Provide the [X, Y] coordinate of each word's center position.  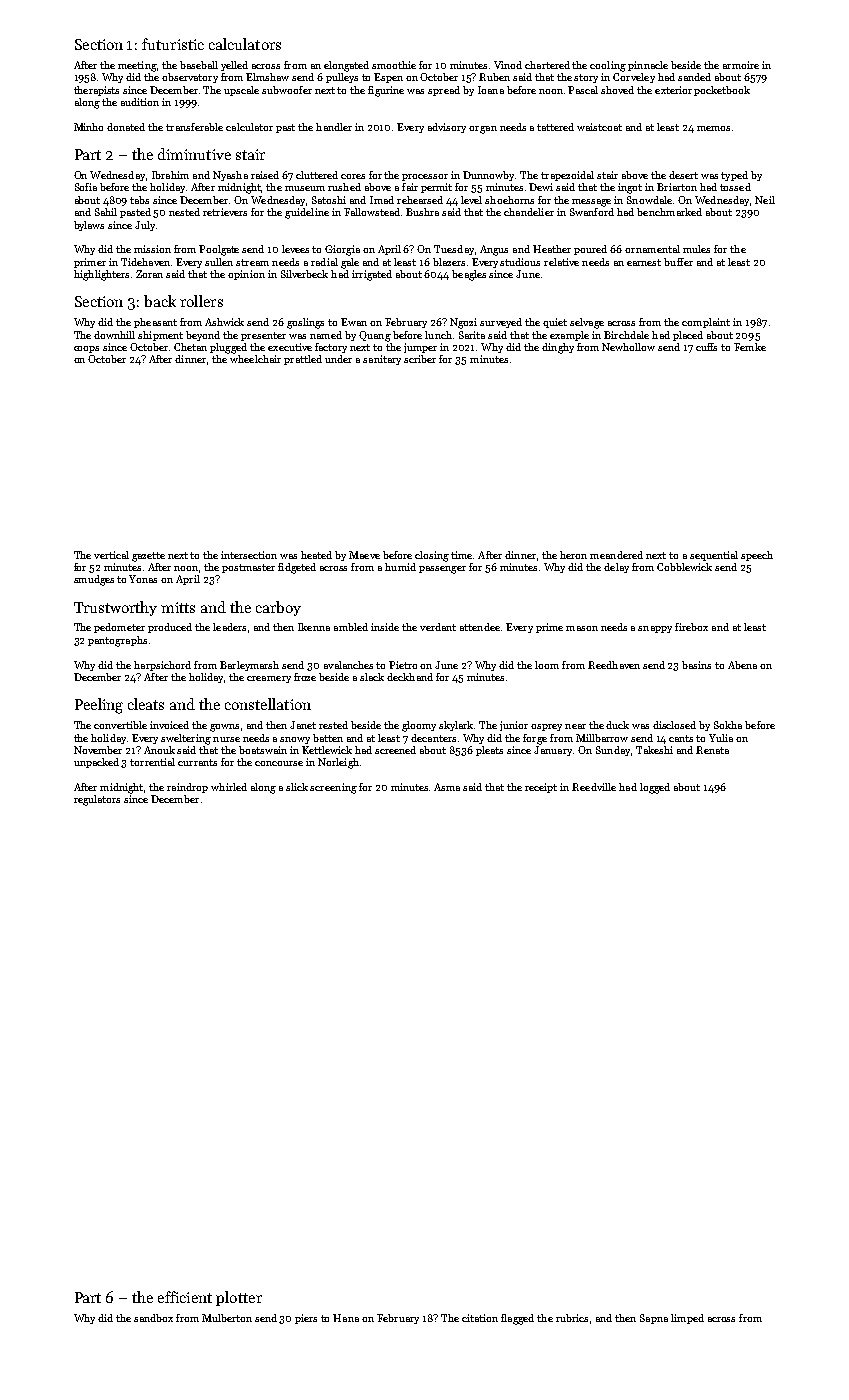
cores [353, 176]
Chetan [190, 347]
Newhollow [628, 347]
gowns [224, 728]
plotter [239, 1298]
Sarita [472, 335]
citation [480, 1318]
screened [395, 750]
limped [687, 1319]
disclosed [674, 725]
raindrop [187, 788]
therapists [96, 91]
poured [590, 250]
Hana [346, 1318]
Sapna [654, 1319]
